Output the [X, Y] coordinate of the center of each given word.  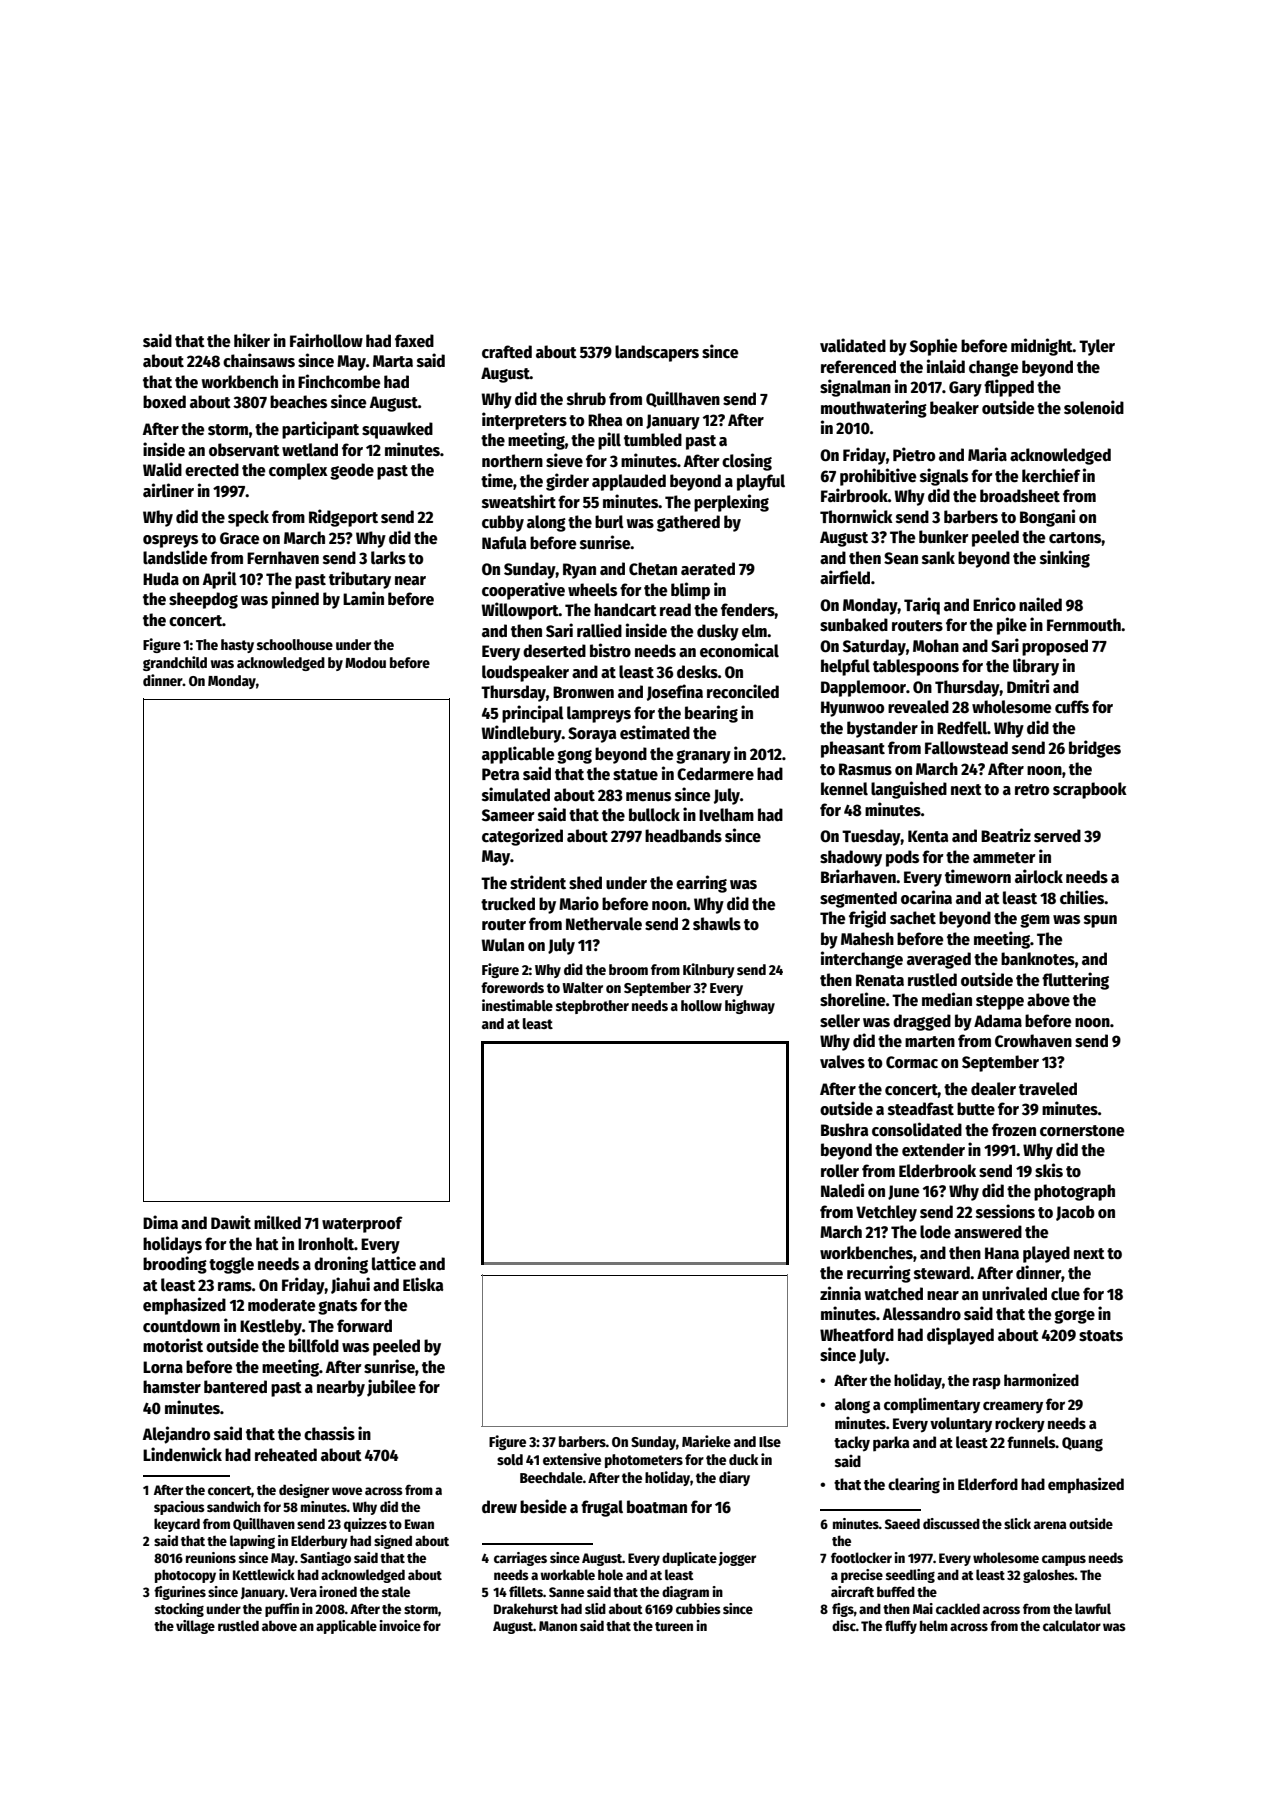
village [195, 1627]
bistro [610, 650]
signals [944, 477]
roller [840, 1171]
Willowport [520, 611]
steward [942, 1273]
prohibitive [878, 477]
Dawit [231, 1222]
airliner [168, 490]
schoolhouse [295, 644]
